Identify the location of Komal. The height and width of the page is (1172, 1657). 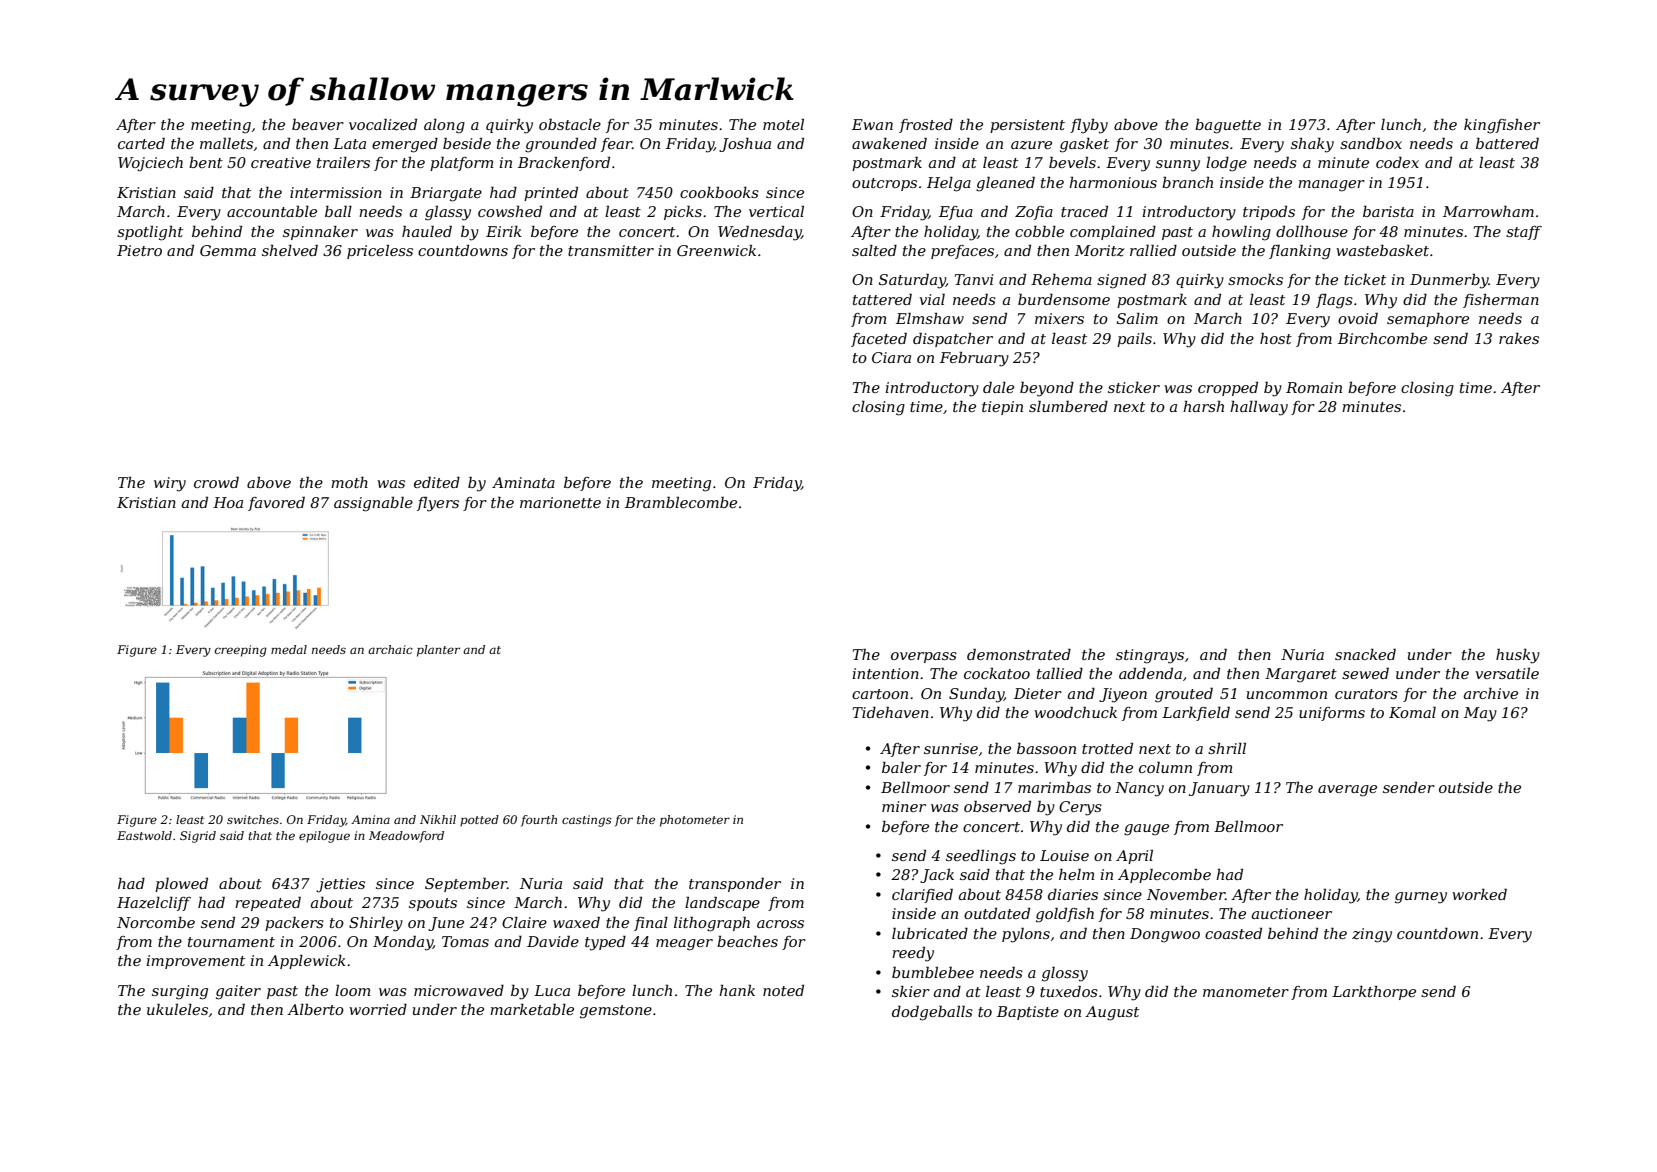
(1412, 712).
